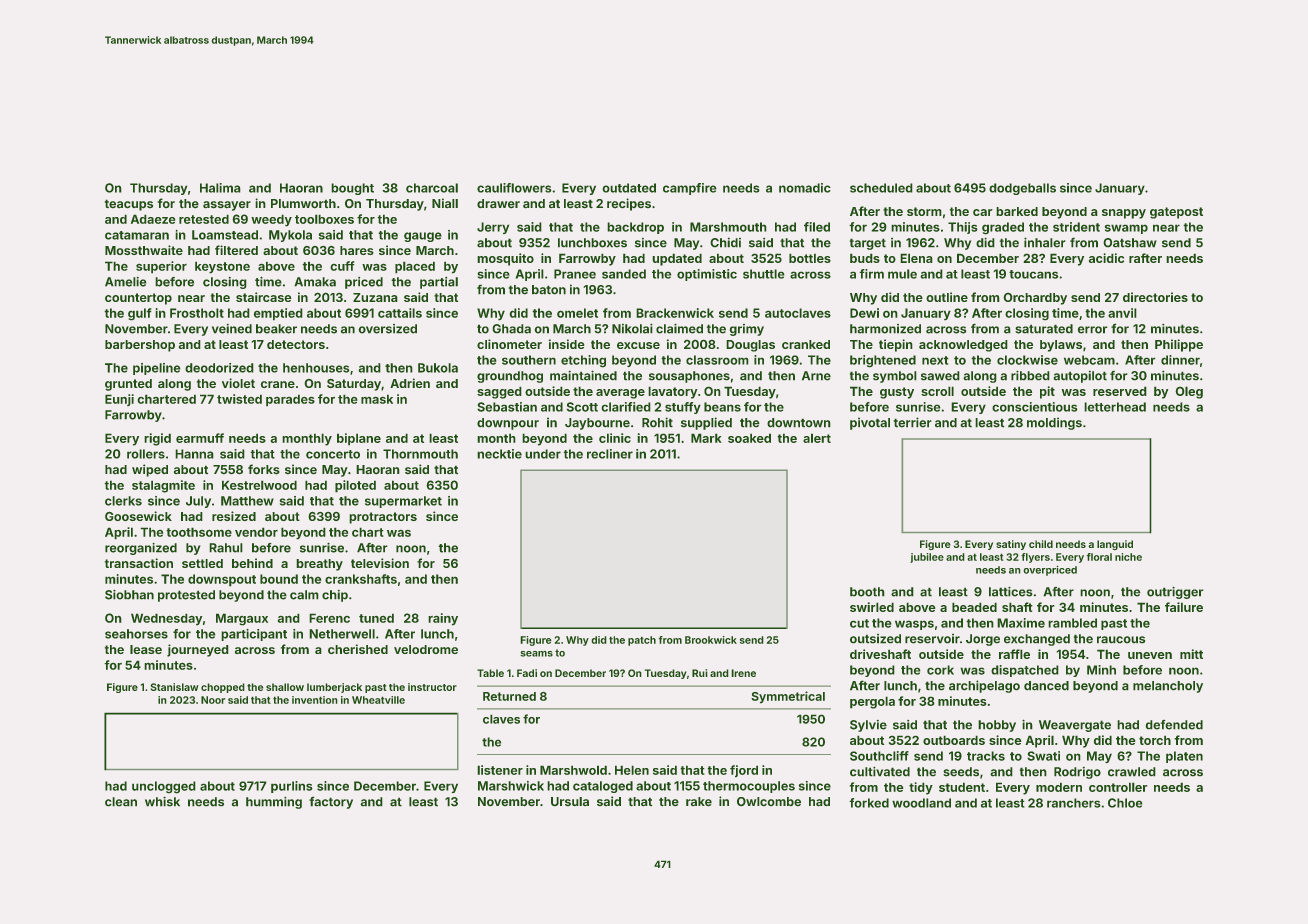 The image size is (1308, 924). Describe the element at coordinates (1041, 544) in the screenshot. I see `child` at that location.
